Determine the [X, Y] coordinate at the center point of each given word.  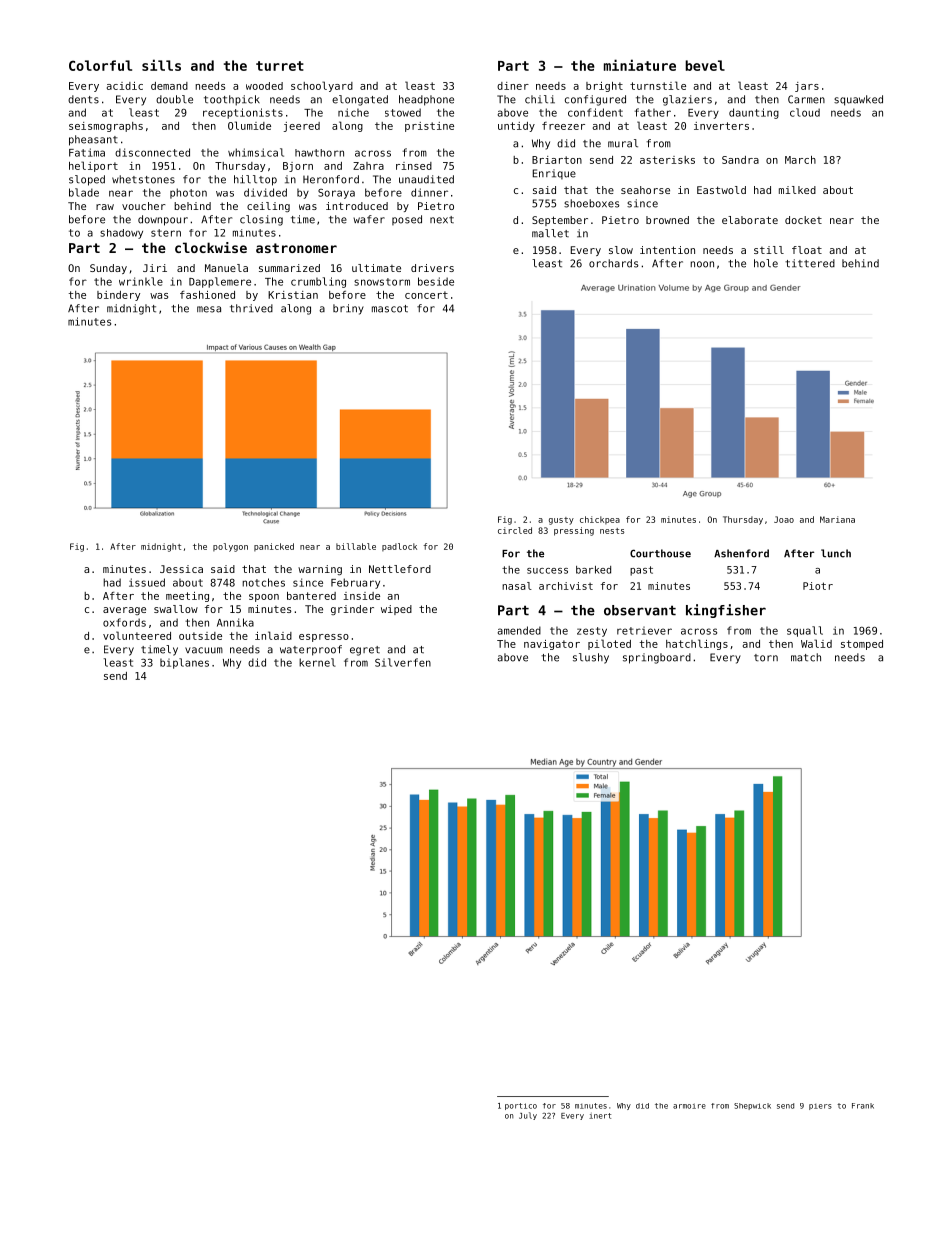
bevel [705, 65]
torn [766, 658]
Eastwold [721, 190]
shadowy [121, 234]
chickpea [600, 520]
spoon [264, 598]
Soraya [336, 194]
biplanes [184, 663]
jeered [302, 127]
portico [521, 1106]
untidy [516, 127]
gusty [561, 521]
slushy [591, 658]
